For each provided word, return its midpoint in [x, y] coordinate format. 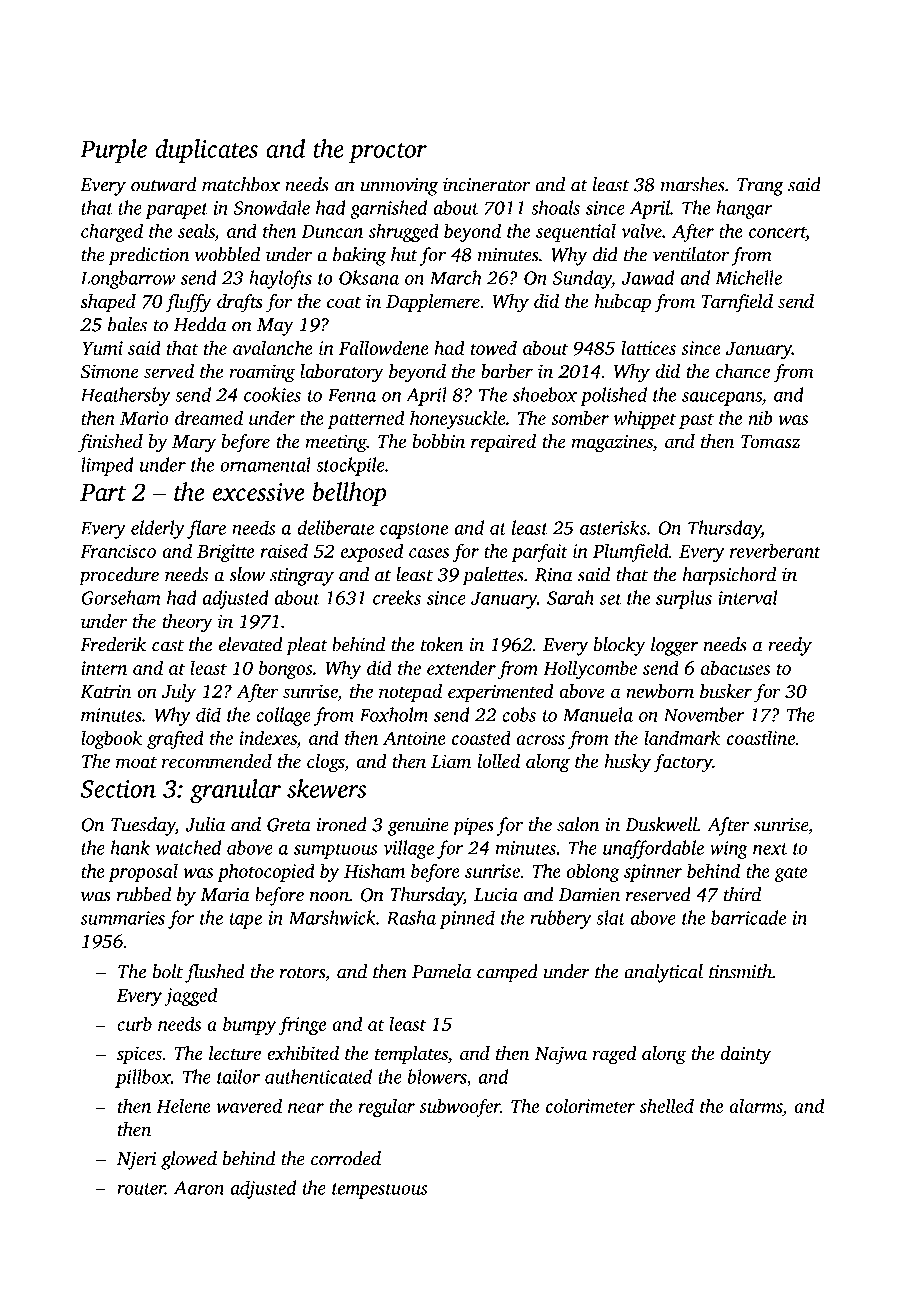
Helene [183, 1105]
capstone [414, 531]
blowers [437, 1076]
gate [790, 874]
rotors [302, 973]
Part [103, 492]
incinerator [486, 185]
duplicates [206, 151]
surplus [684, 599]
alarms [756, 1105]
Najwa [561, 1055]
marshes [693, 184]
